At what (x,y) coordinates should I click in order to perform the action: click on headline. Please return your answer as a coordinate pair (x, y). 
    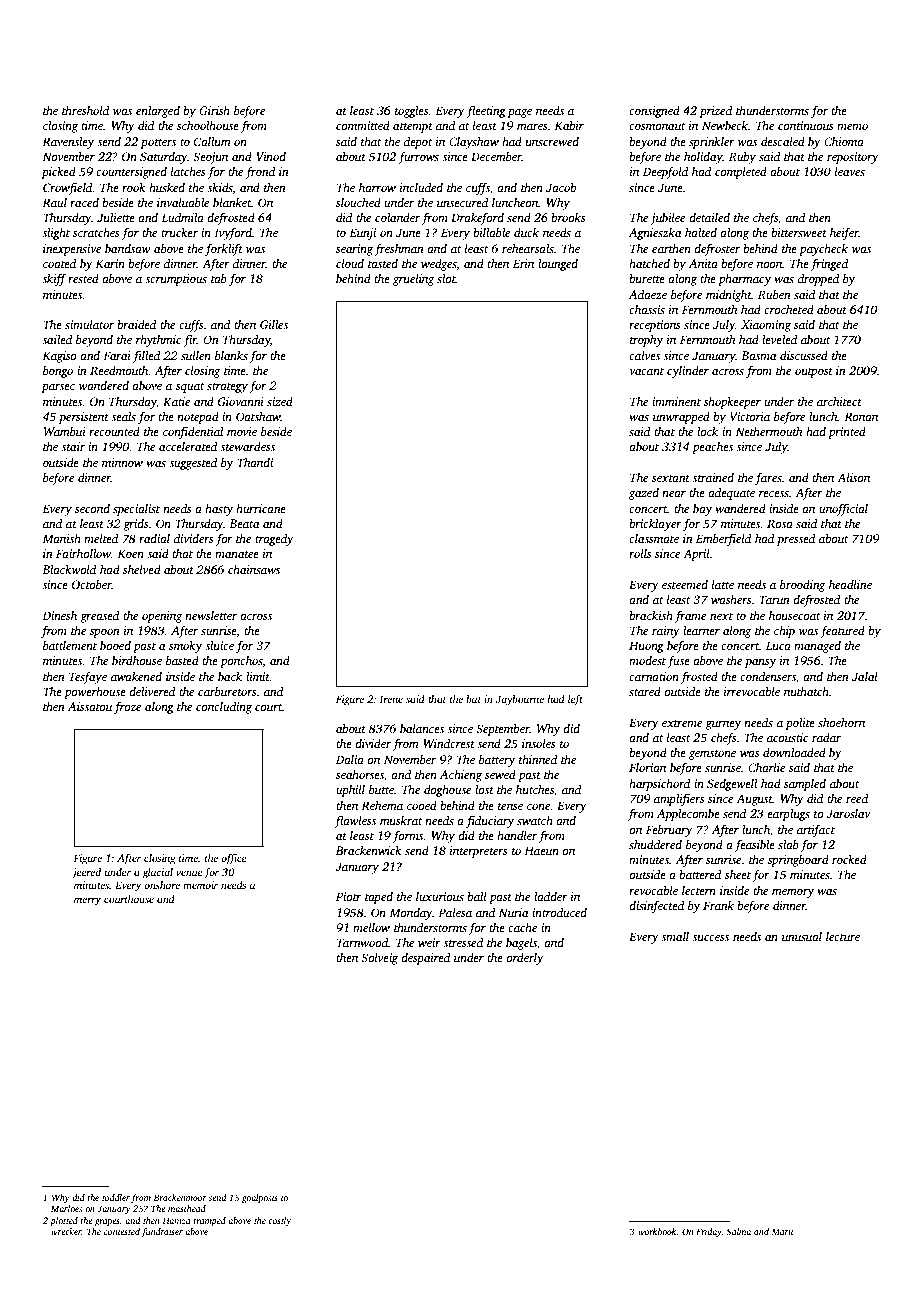
    Looking at the image, I should click on (850, 584).
